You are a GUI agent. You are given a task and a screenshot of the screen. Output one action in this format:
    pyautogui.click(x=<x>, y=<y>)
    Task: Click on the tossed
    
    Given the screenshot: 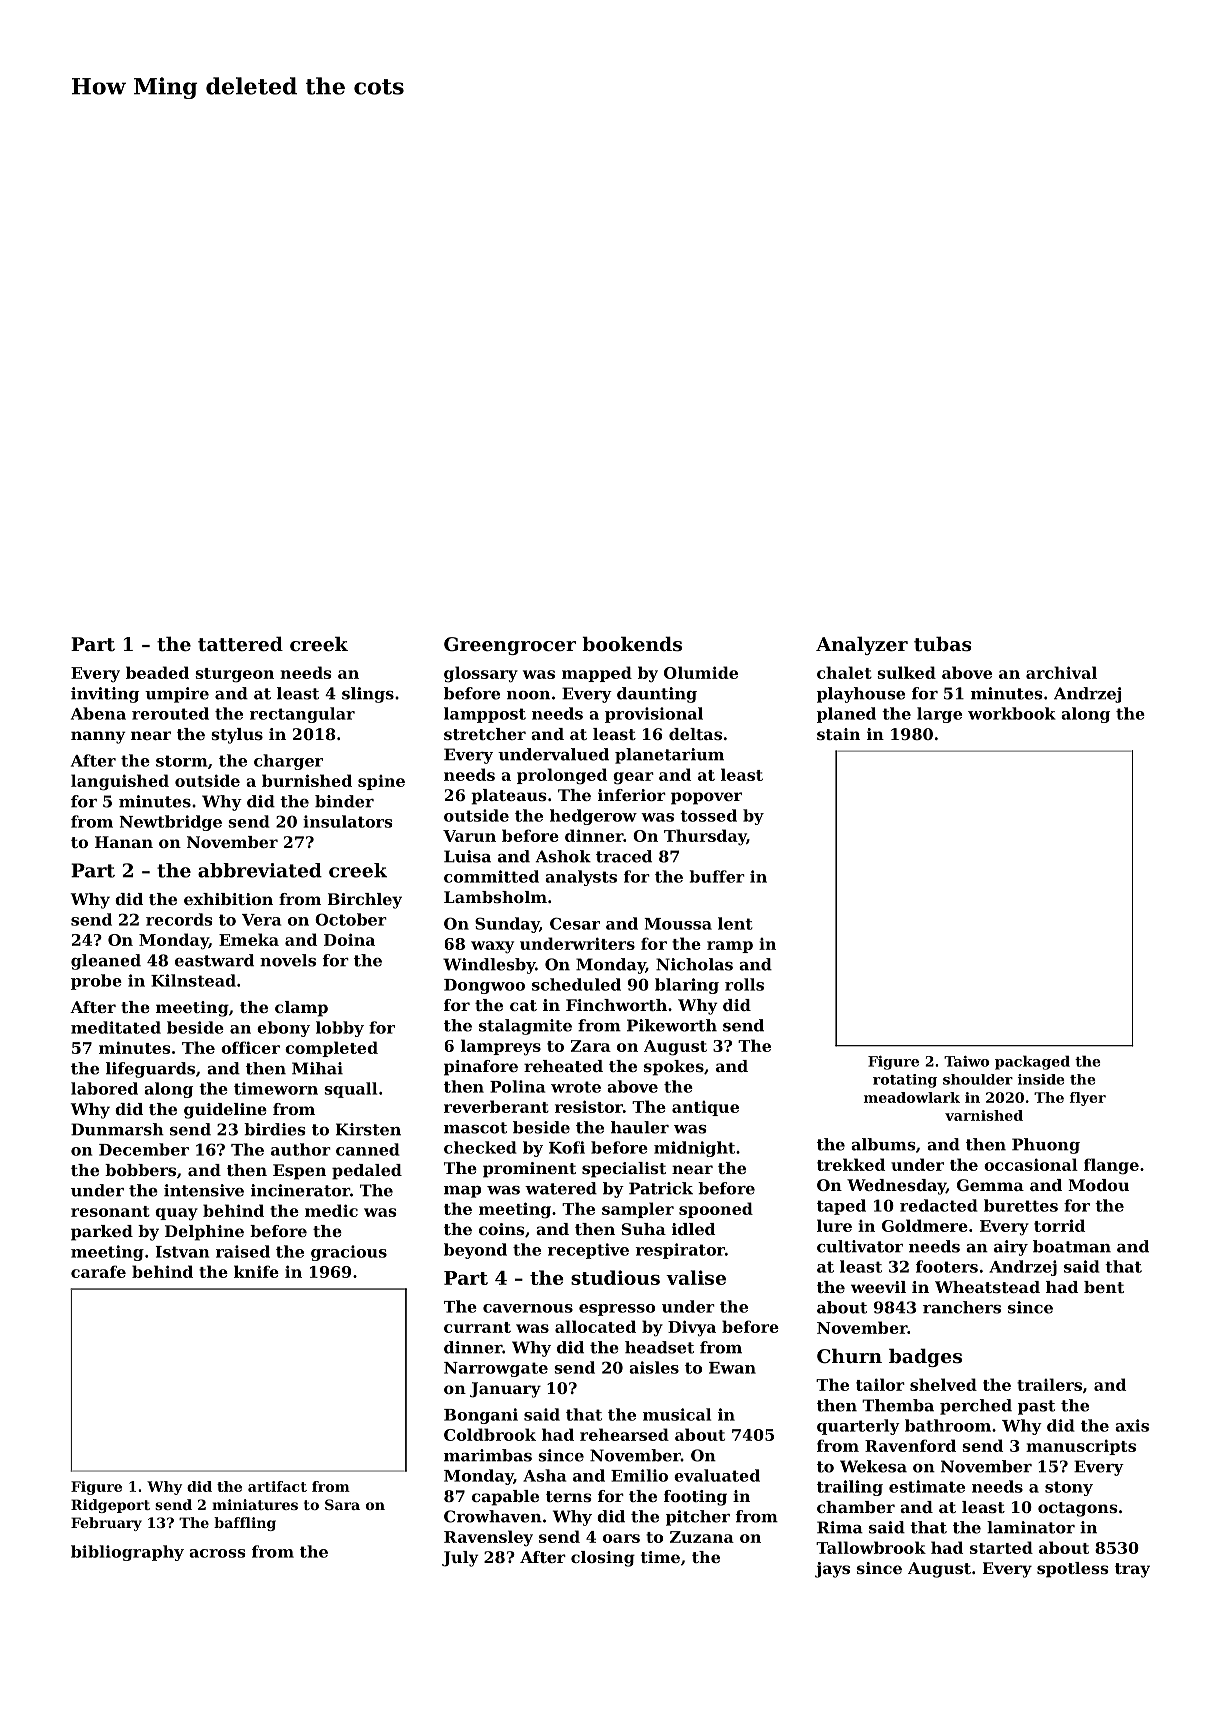 What is the action you would take?
    pyautogui.click(x=708, y=815)
